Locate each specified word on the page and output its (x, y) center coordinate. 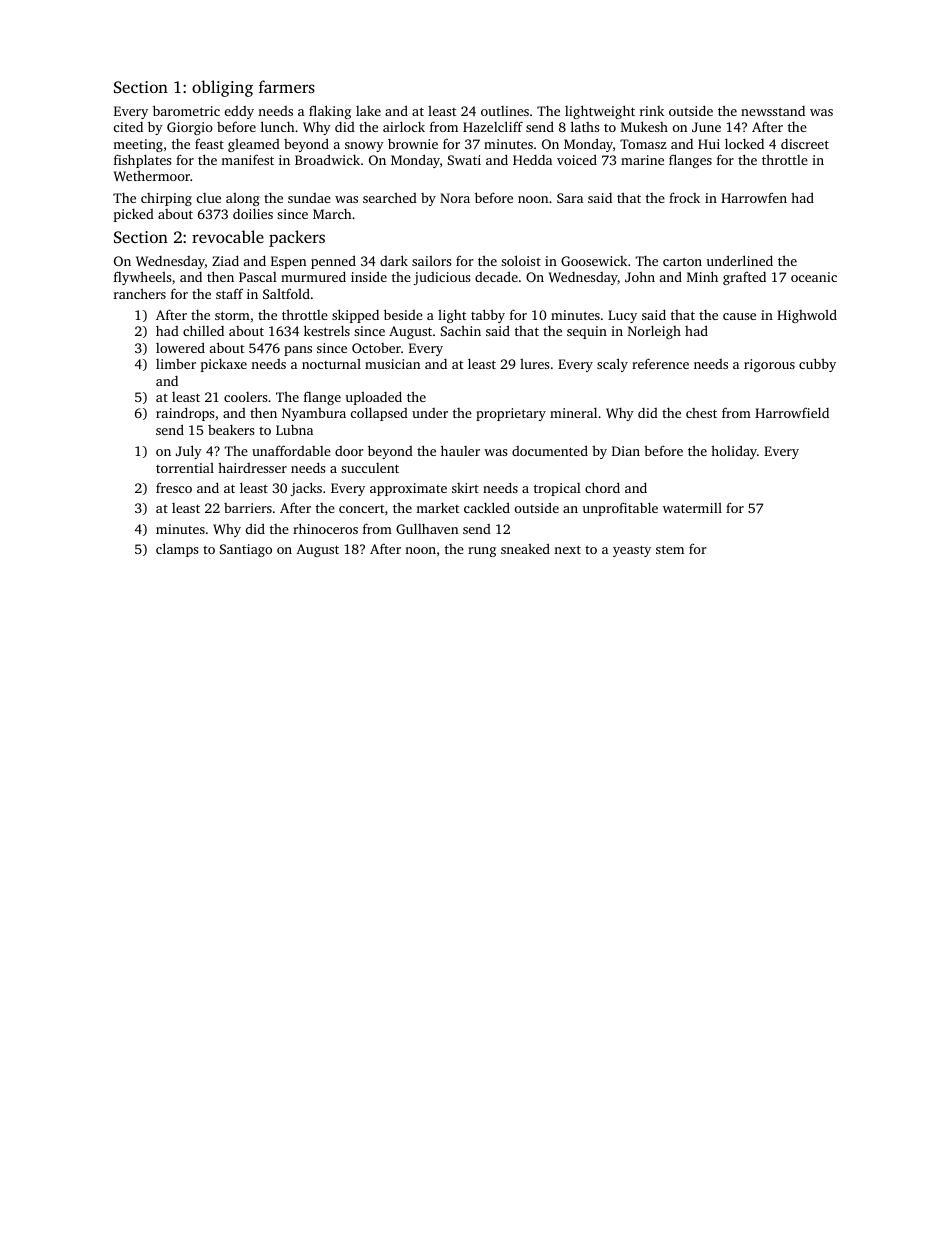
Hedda (532, 160)
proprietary (511, 414)
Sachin (461, 330)
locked (744, 143)
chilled (203, 330)
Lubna (294, 430)
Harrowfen (754, 198)
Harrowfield (792, 412)
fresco (174, 488)
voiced (577, 159)
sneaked (525, 548)
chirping (166, 199)
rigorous (769, 365)
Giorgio (190, 128)
